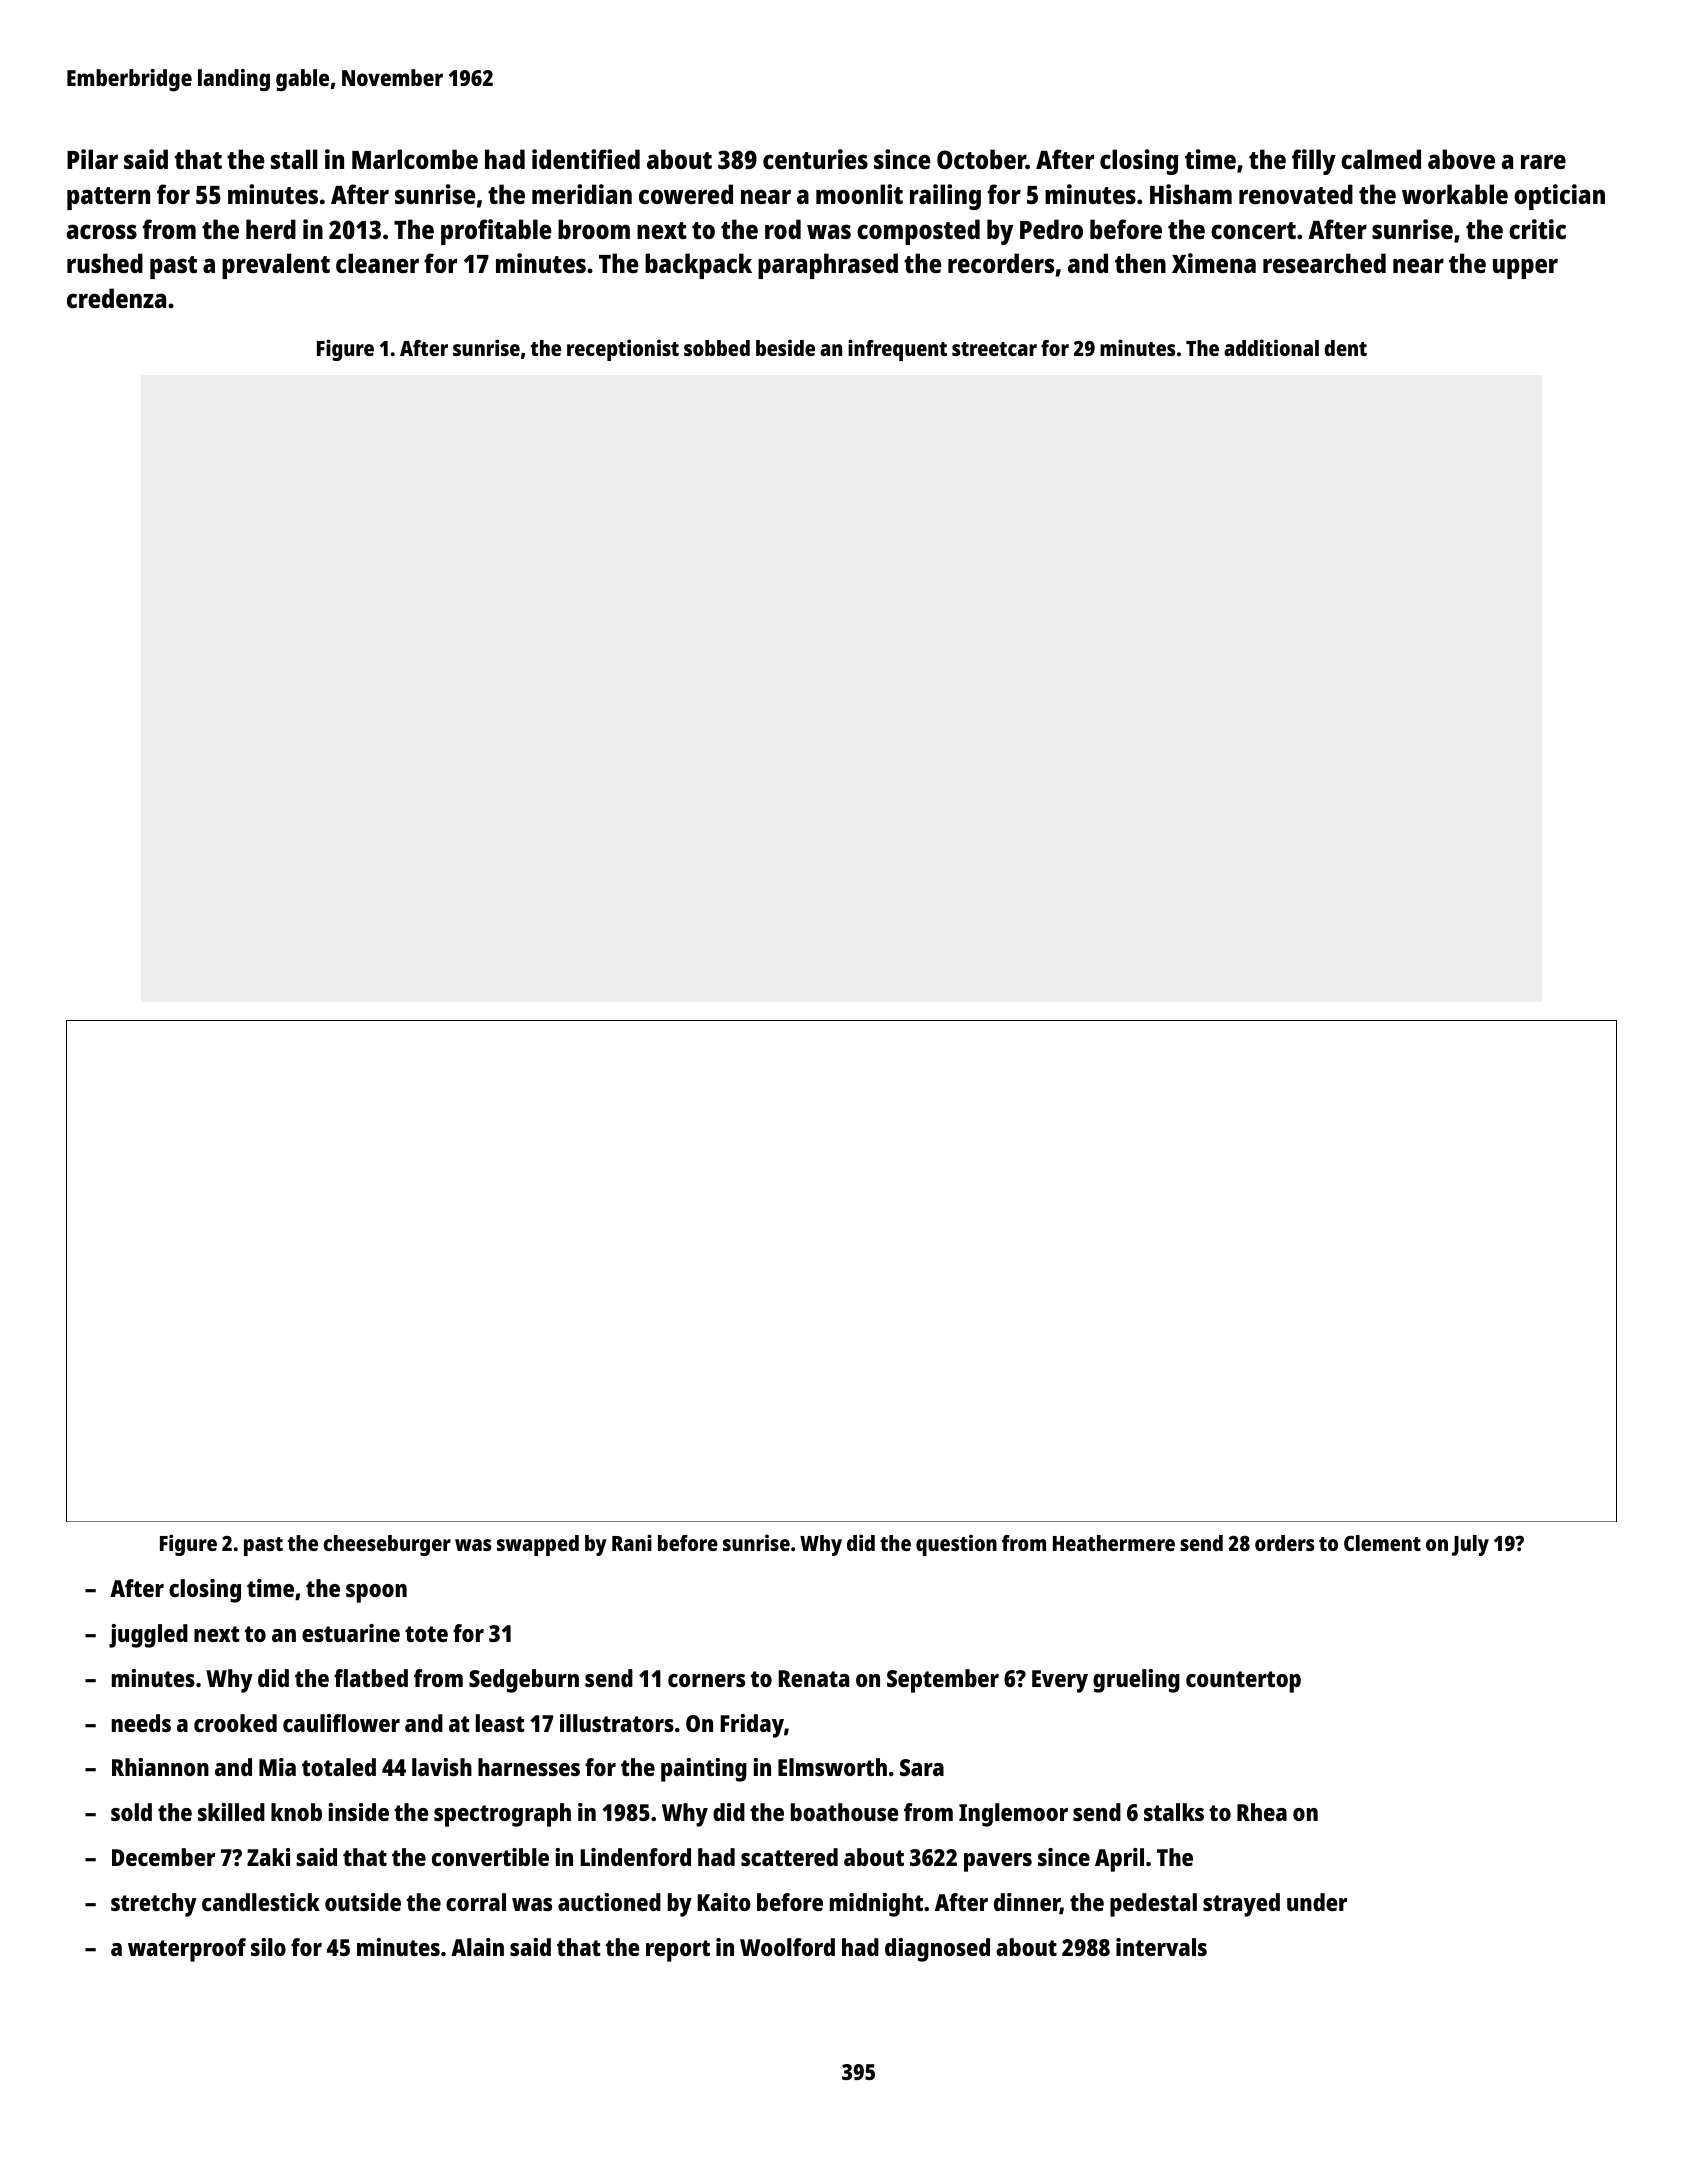 This image has height=2178, width=1683. I want to click on swapped, so click(538, 1545).
